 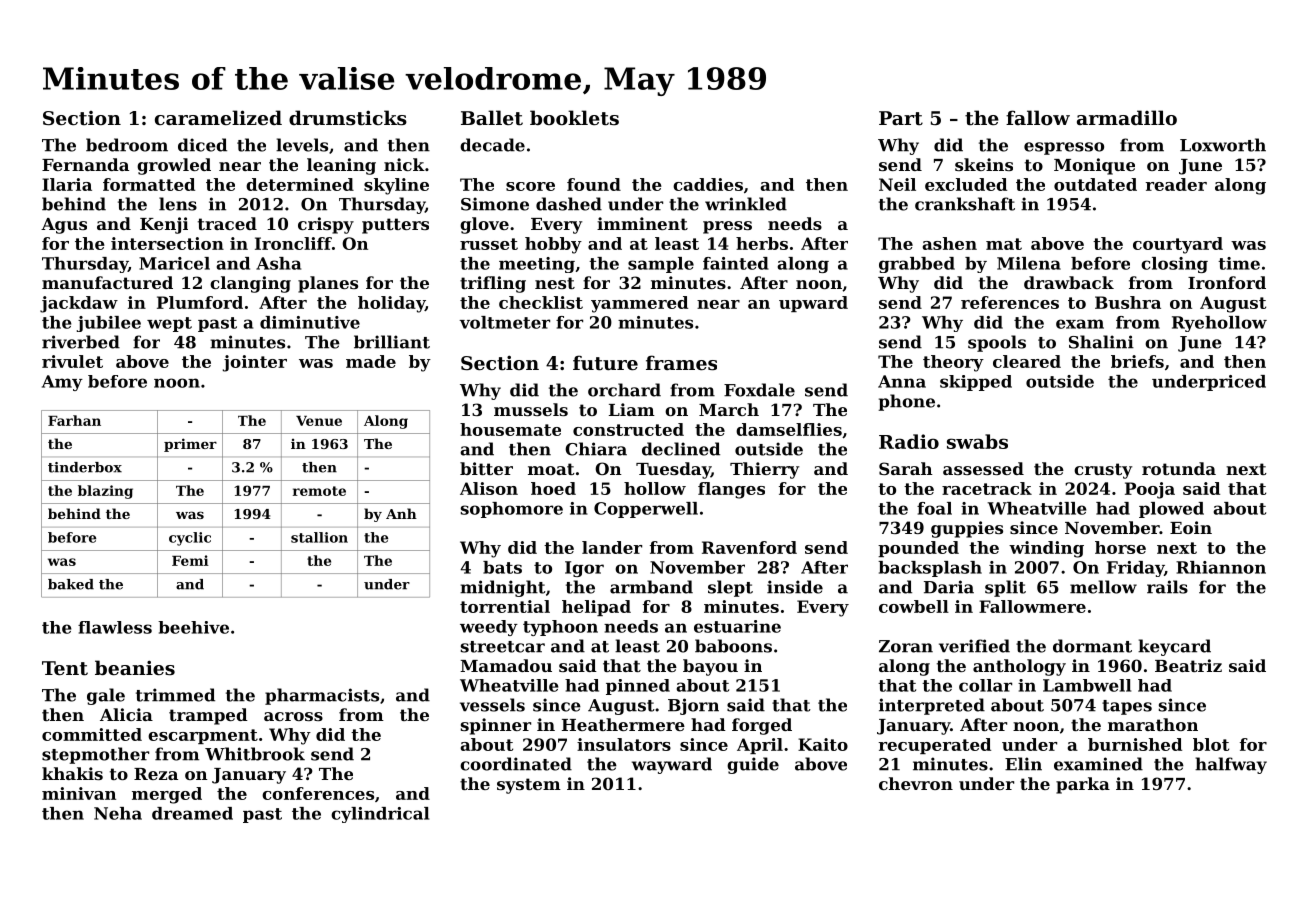 I want to click on jointer, so click(x=255, y=363).
